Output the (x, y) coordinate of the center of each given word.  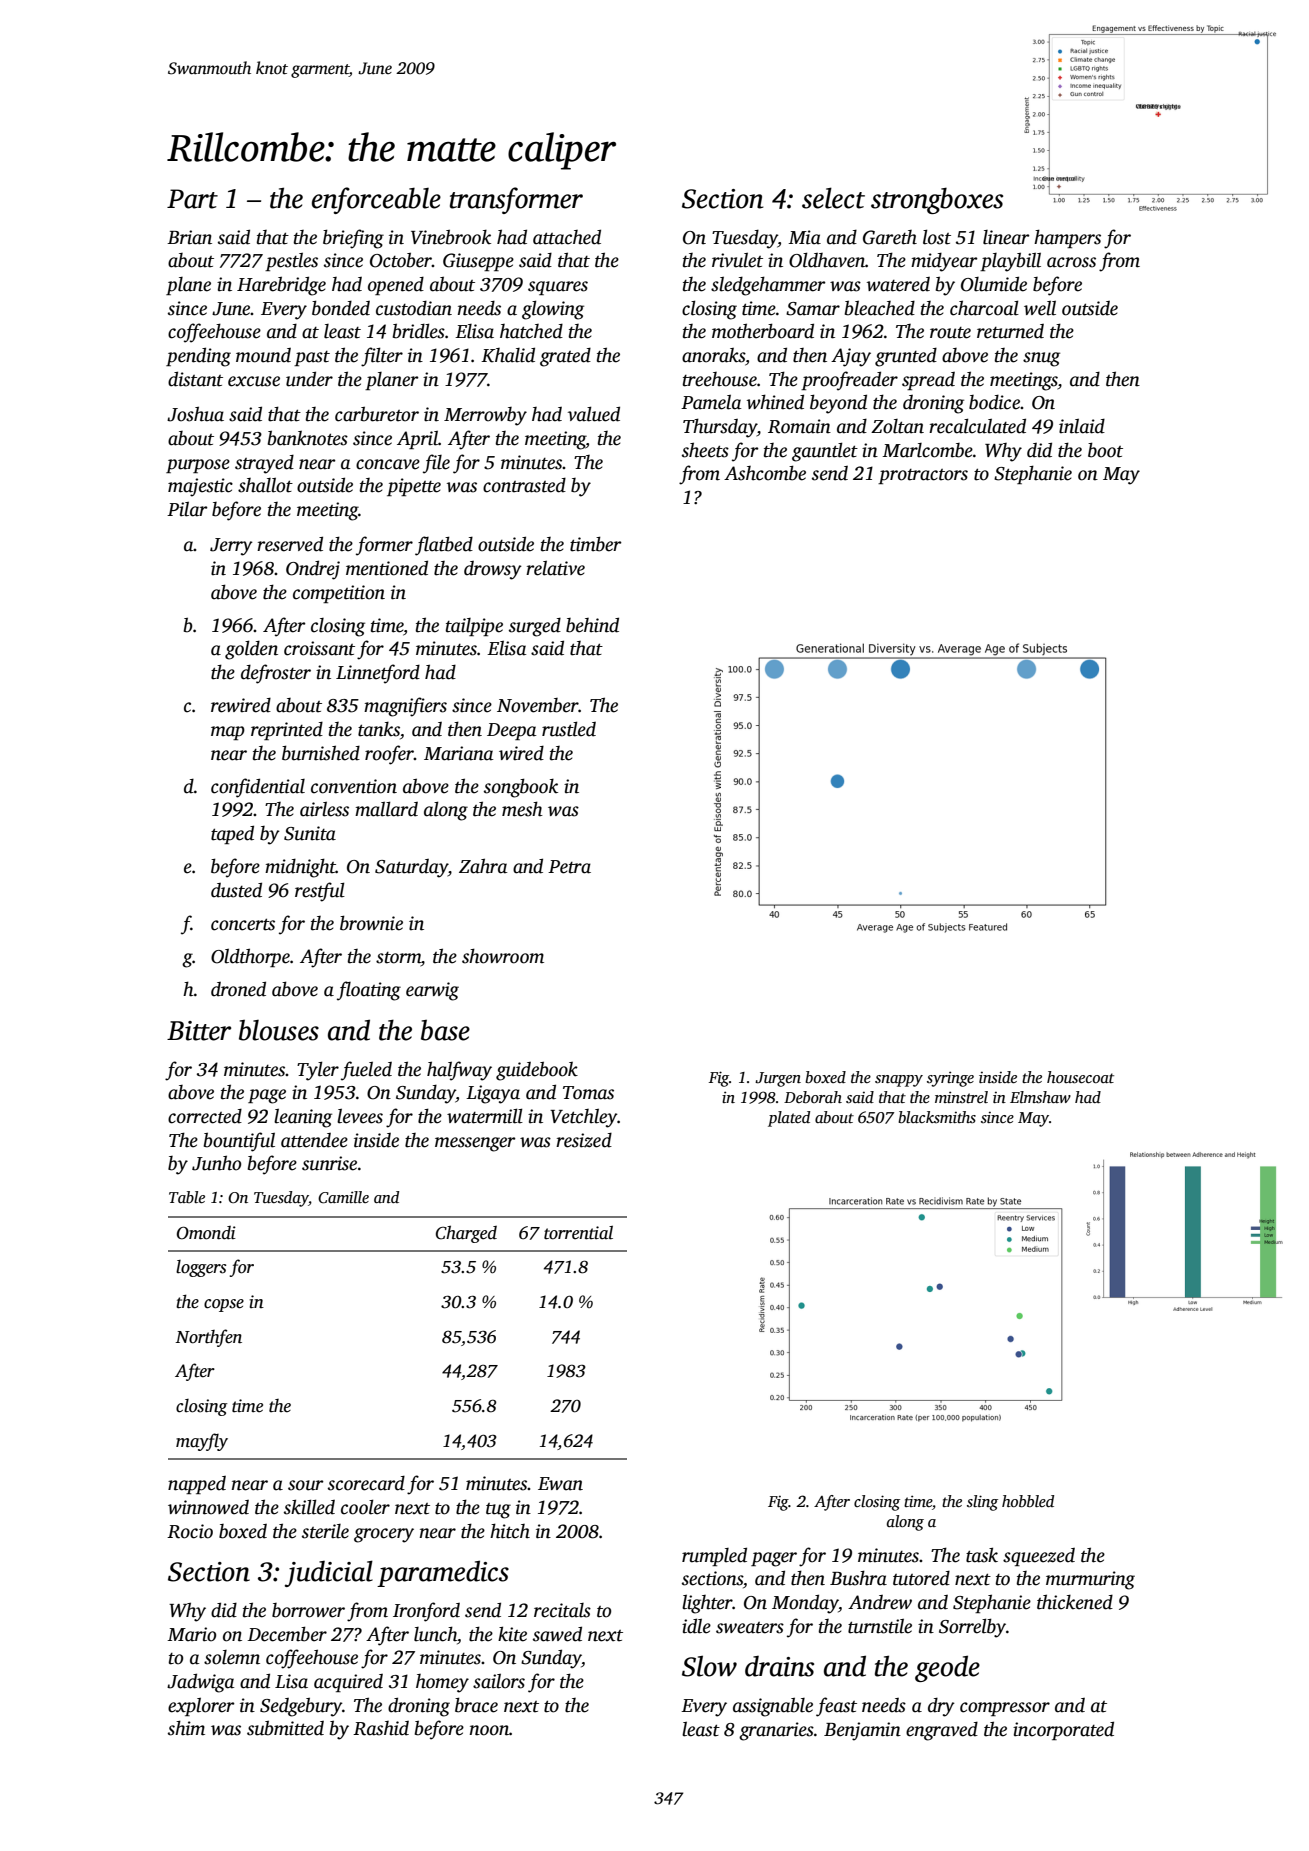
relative (555, 568)
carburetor (377, 414)
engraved (942, 1731)
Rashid (381, 1728)
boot (1105, 450)
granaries (776, 1731)
